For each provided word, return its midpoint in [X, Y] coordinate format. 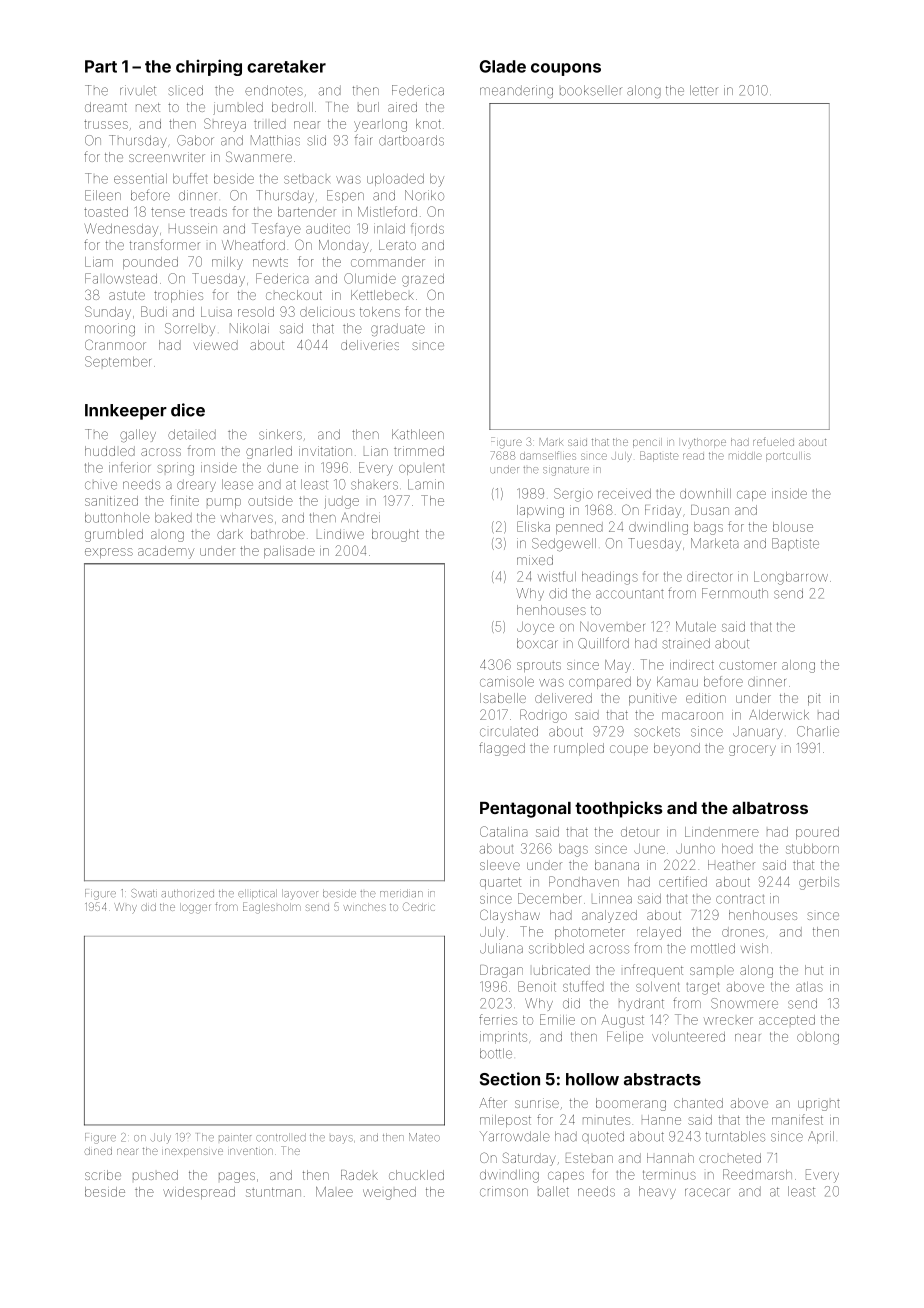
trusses [106, 124]
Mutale [696, 626]
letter [704, 90]
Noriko [424, 195]
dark [230, 534]
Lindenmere [722, 832]
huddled [110, 451]
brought [395, 535]
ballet [553, 1191]
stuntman [273, 1192]
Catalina [503, 831]
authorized [187, 893]
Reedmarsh [757, 1174]
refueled [773, 442]
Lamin [426, 484]
